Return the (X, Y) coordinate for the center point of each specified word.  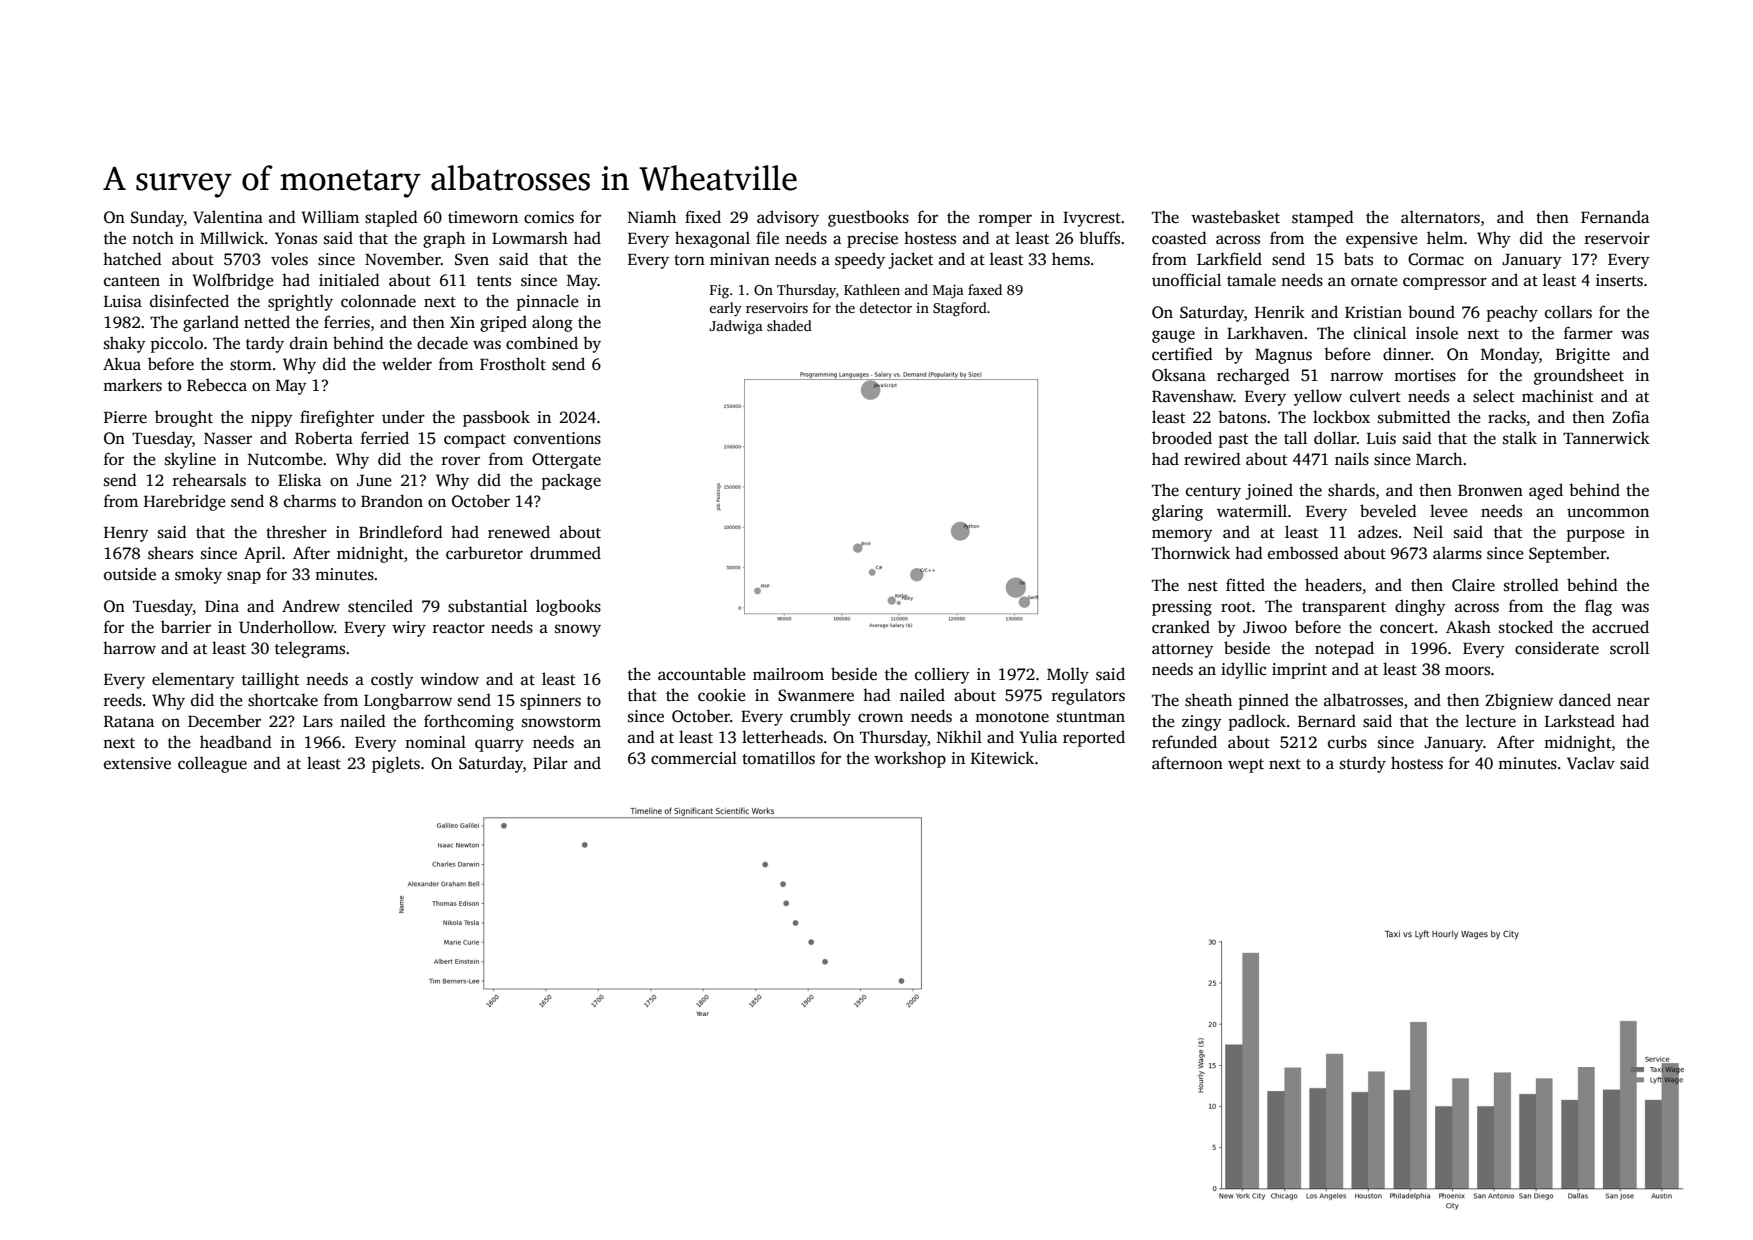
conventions (557, 438)
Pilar (550, 762)
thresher (296, 532)
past (1233, 441)
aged (1546, 491)
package (571, 481)
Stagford (960, 309)
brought (184, 418)
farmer (1588, 333)
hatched (132, 259)
